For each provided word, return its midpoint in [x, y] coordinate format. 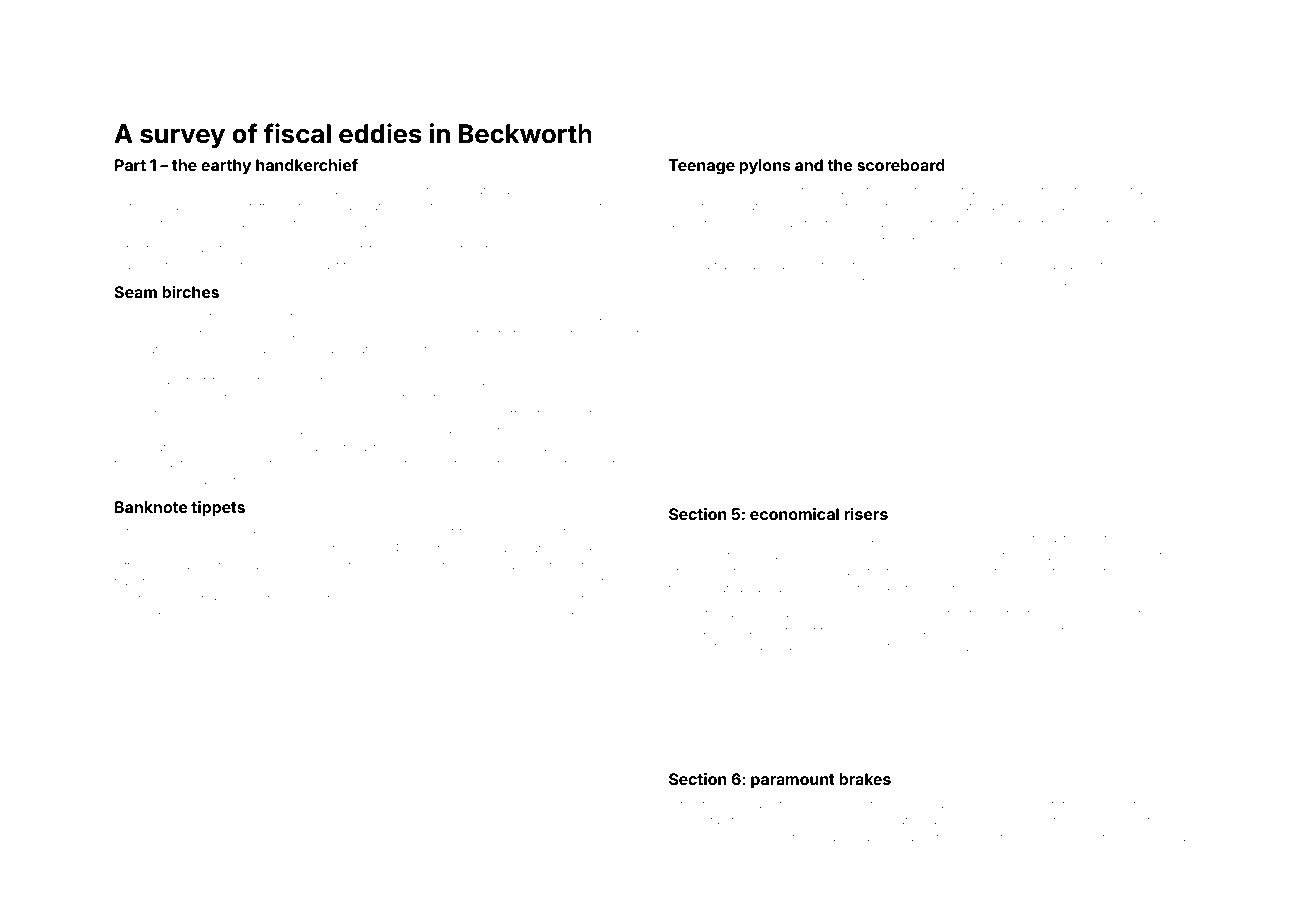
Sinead [1173, 837]
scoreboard [901, 165]
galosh [234, 192]
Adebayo [472, 318]
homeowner [703, 837]
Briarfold [789, 837]
